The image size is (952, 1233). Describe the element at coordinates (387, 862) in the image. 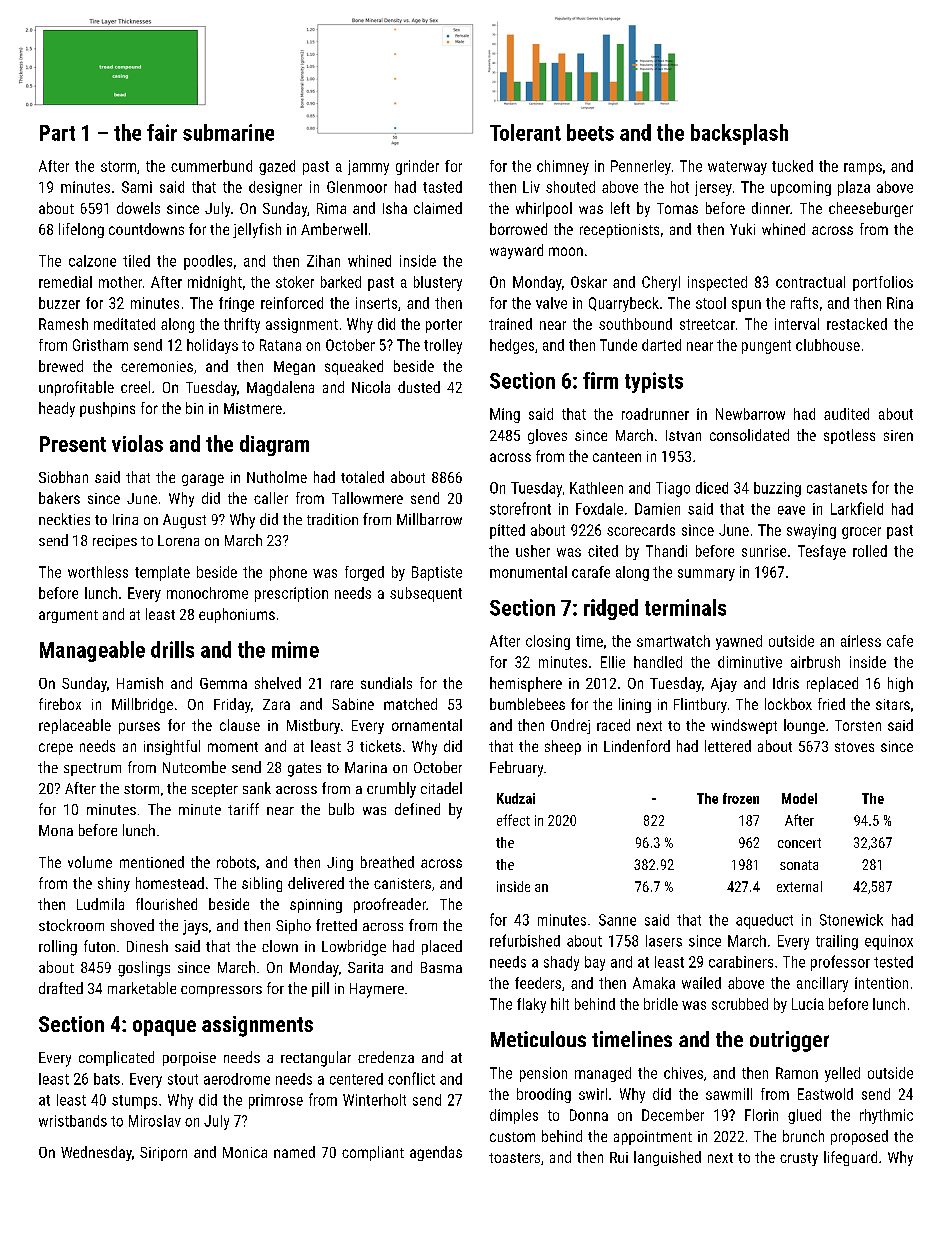

I see `breathed` at that location.
